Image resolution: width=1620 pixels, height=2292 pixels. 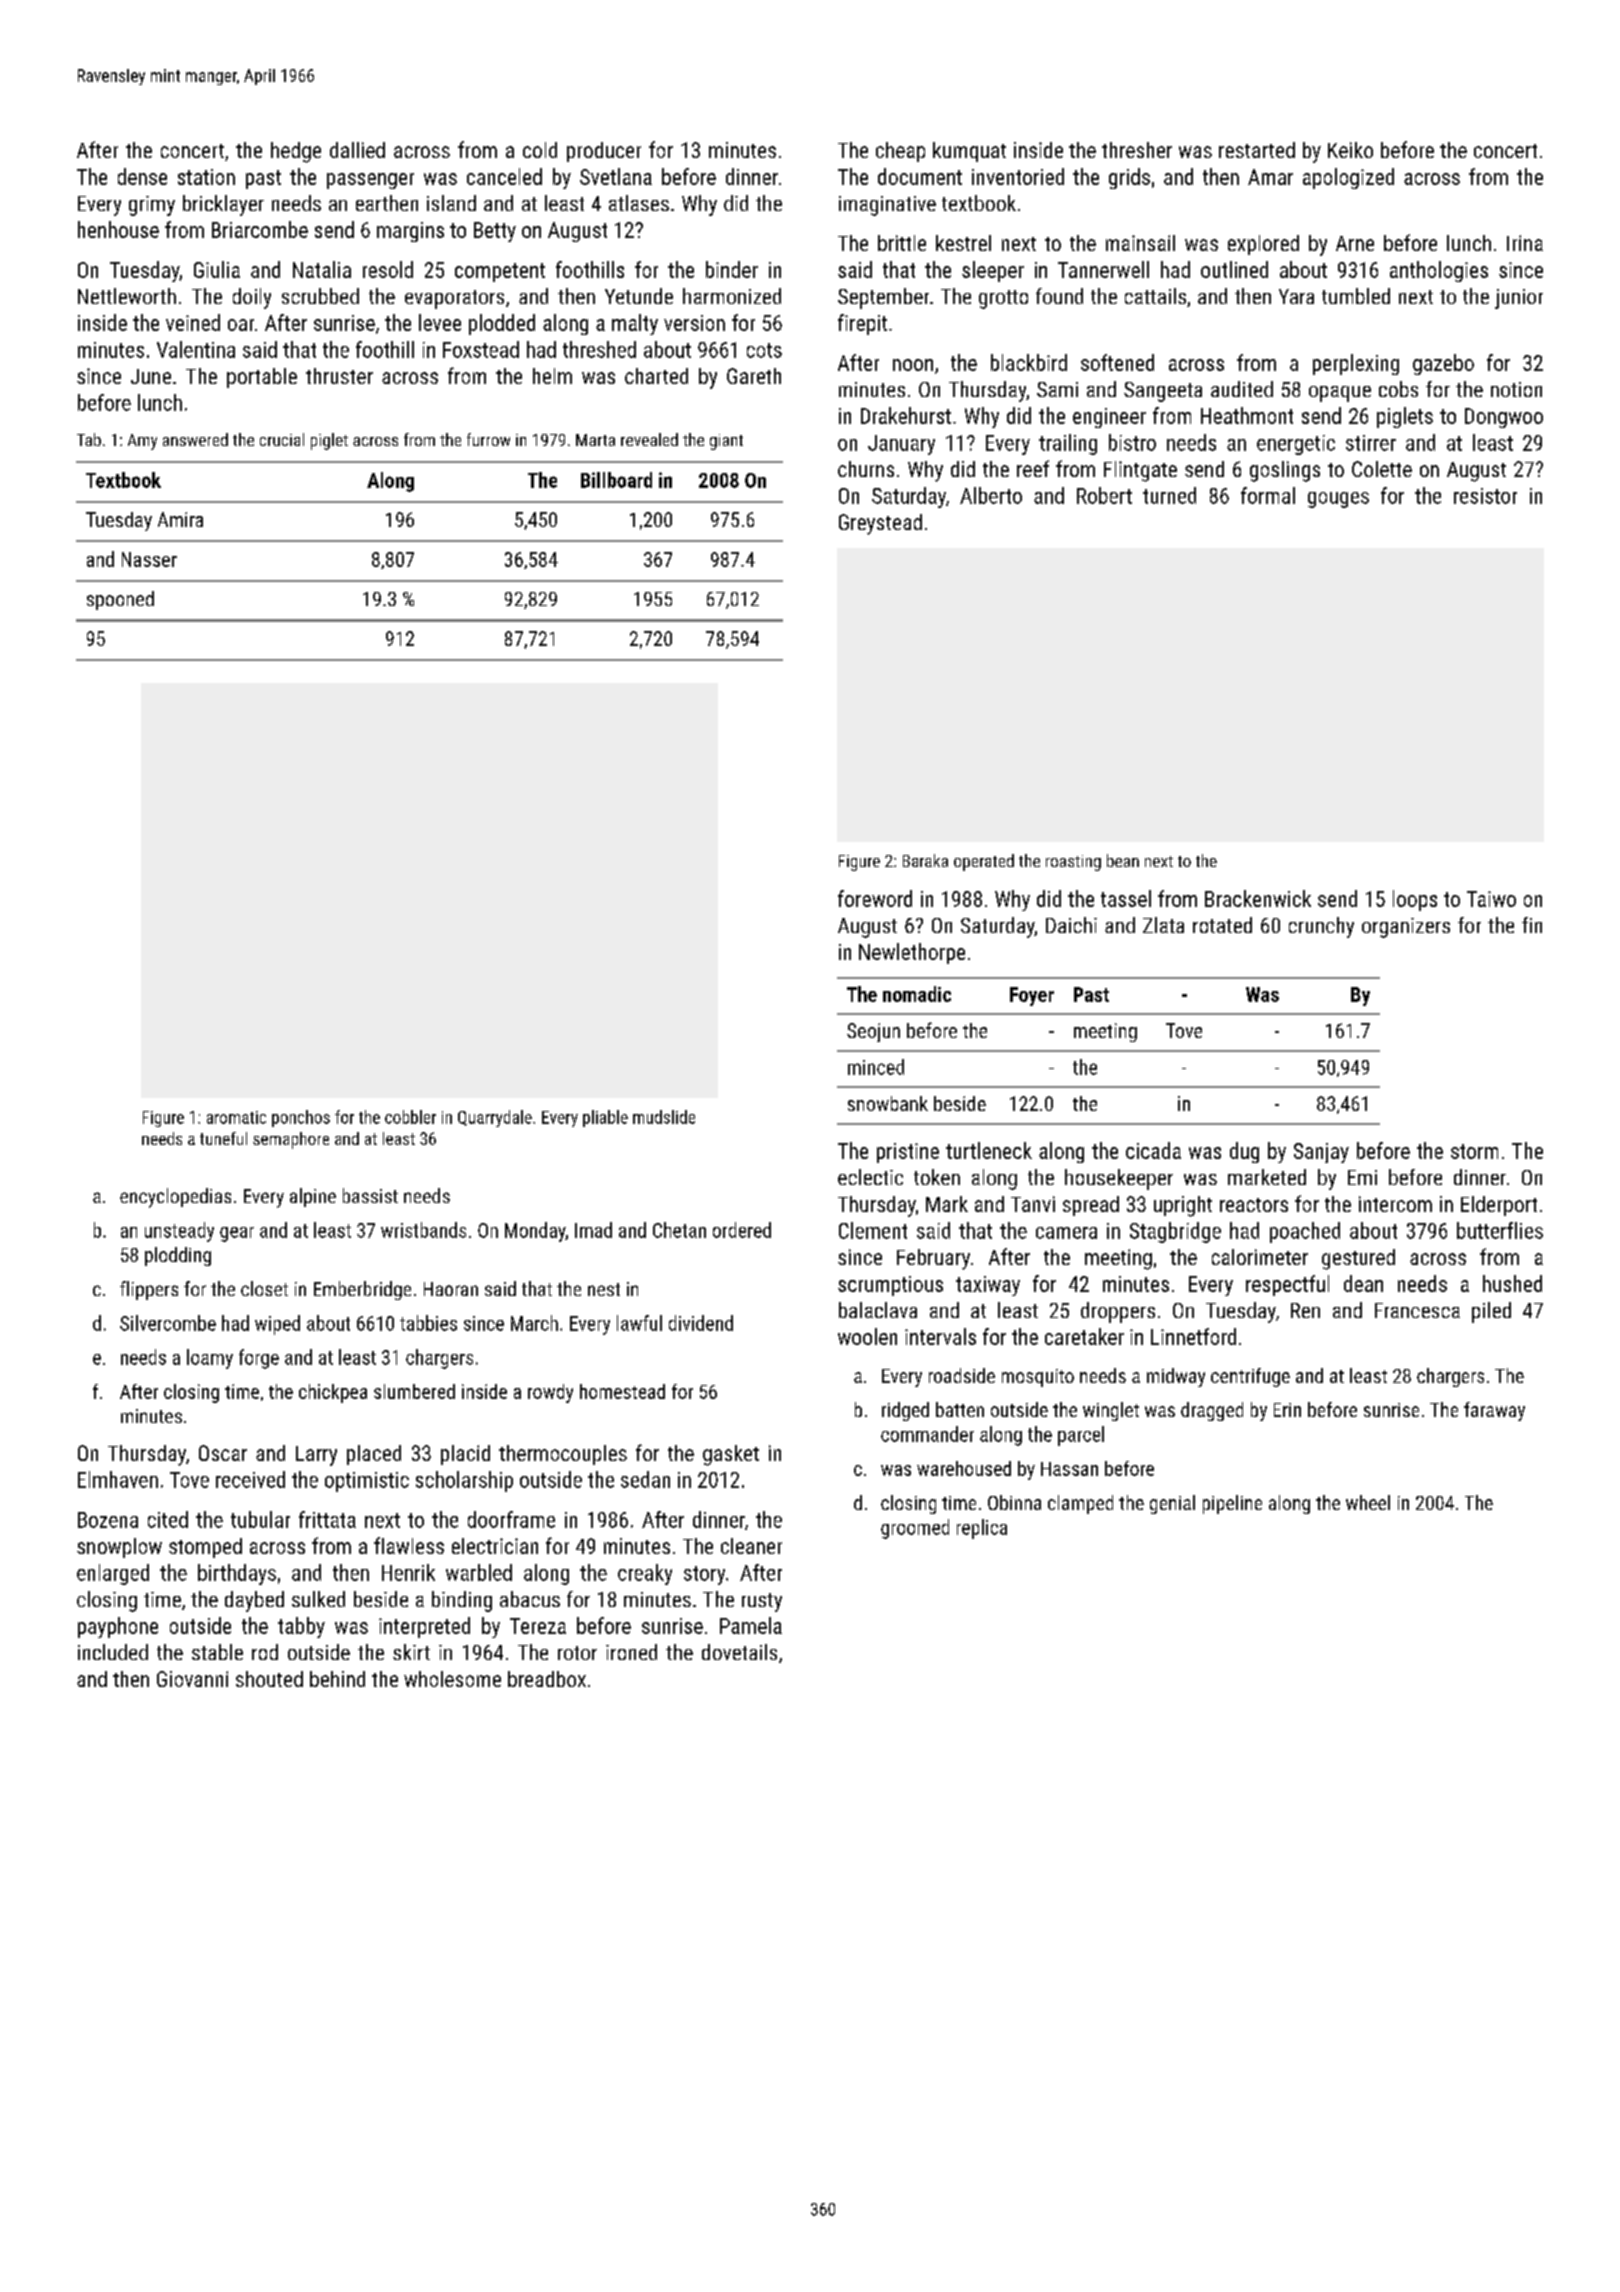 What do you see at coordinates (260, 229) in the screenshot?
I see `Briarcombe` at bounding box center [260, 229].
